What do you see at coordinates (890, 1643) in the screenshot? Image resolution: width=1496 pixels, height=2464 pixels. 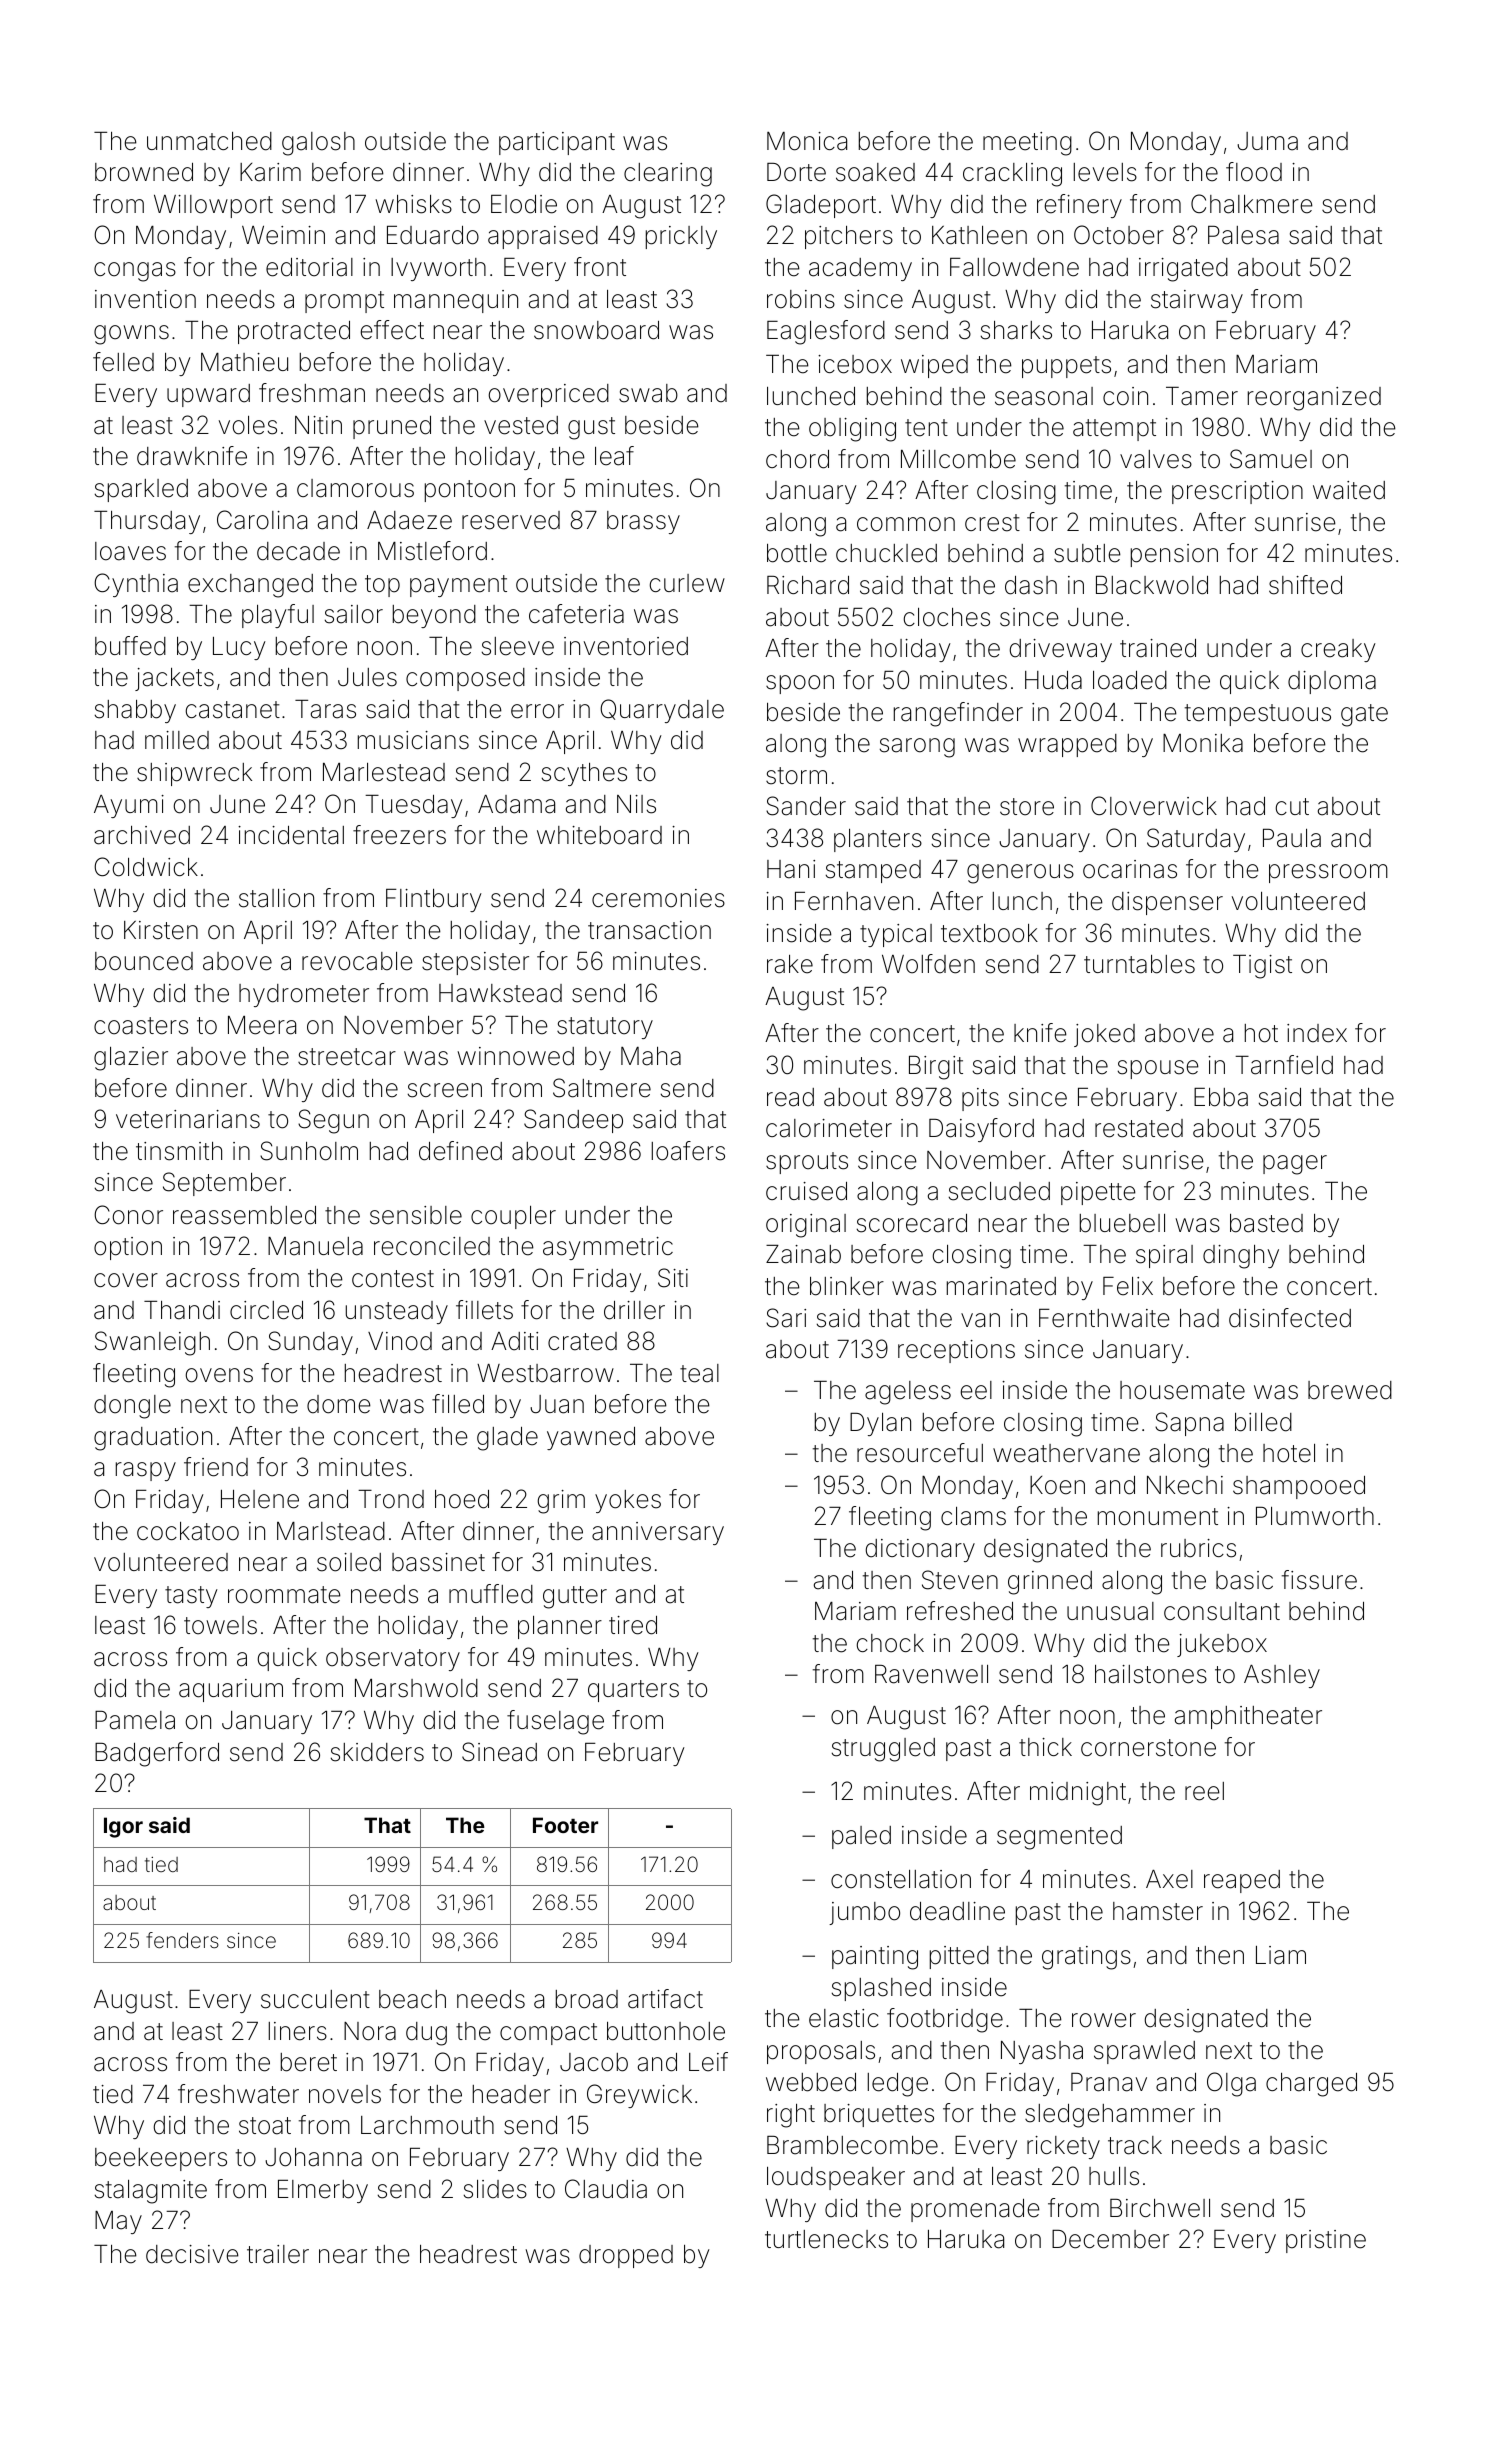 I see `chock` at bounding box center [890, 1643].
